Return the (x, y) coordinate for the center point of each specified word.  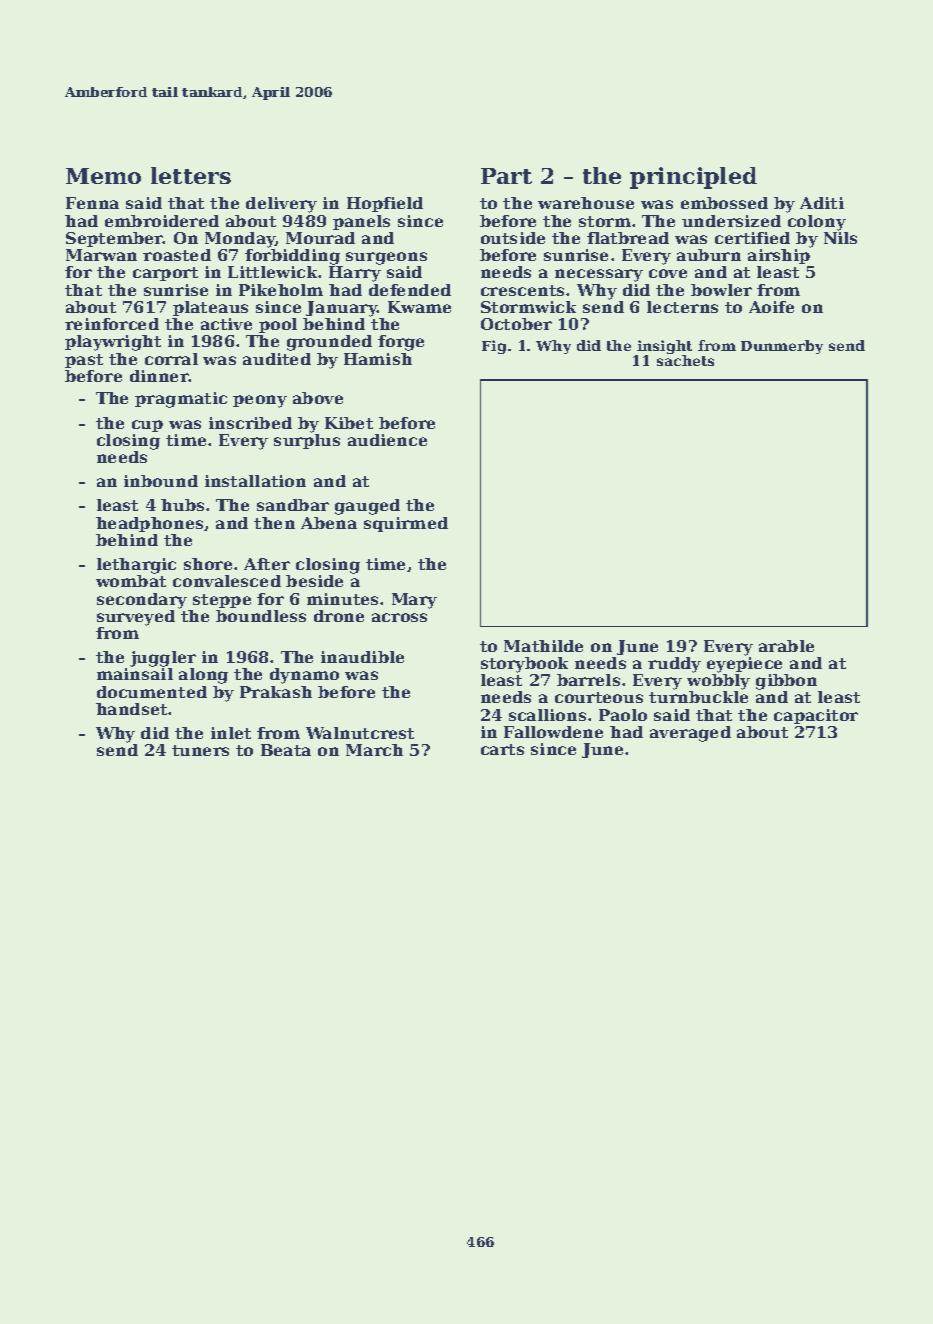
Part (506, 176)
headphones (149, 524)
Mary (414, 601)
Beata (286, 750)
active (226, 324)
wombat (131, 581)
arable (786, 646)
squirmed (406, 524)
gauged (367, 507)
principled (693, 178)
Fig (494, 347)
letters (191, 175)
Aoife (771, 307)
